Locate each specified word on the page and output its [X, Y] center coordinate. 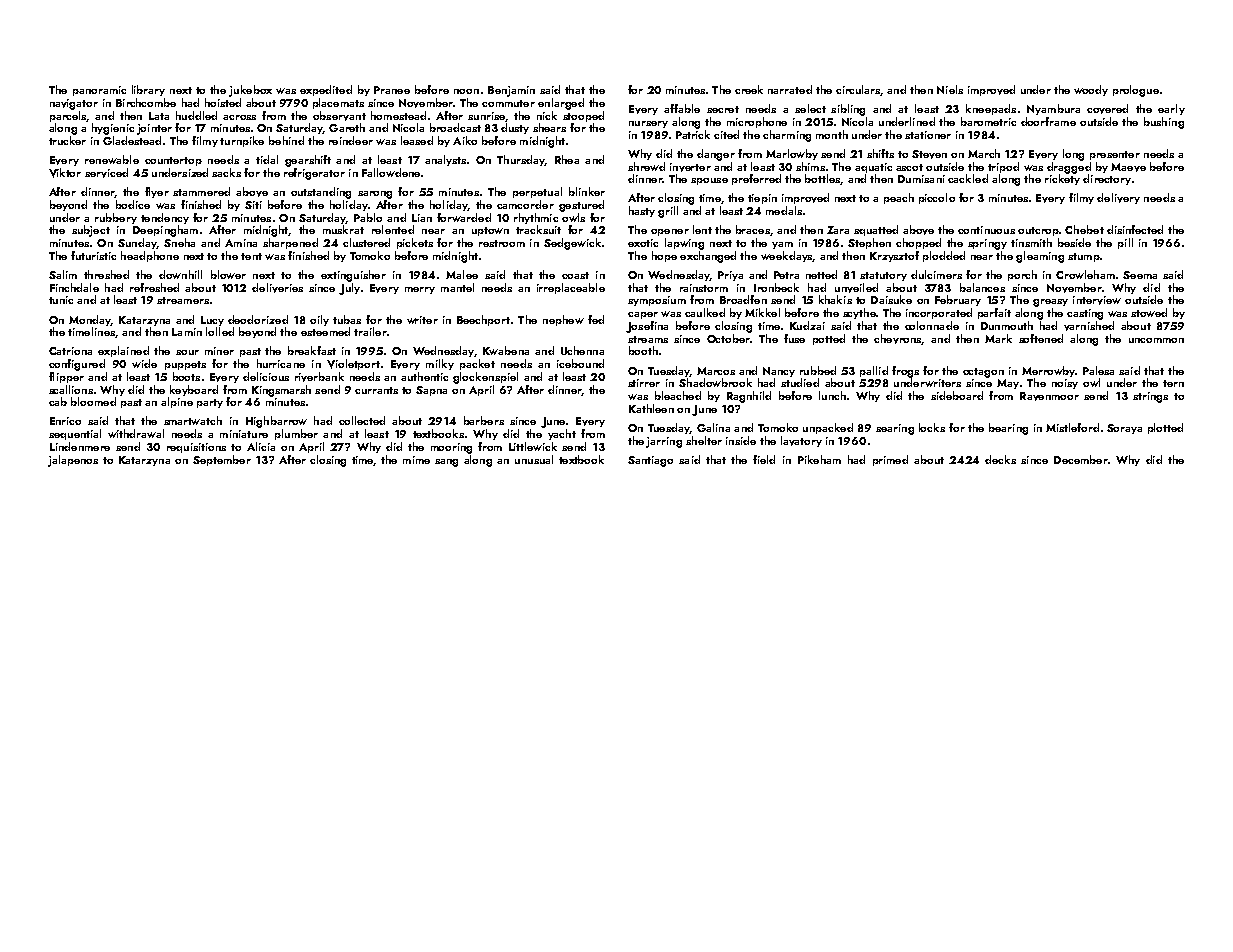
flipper [66, 377]
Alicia [261, 446]
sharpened [290, 243]
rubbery [116, 218]
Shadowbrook [715, 382]
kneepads [991, 109]
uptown [490, 231]
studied [800, 382]
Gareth [347, 127]
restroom [502, 243]
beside [1074, 242]
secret [723, 109]
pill [1125, 243]
